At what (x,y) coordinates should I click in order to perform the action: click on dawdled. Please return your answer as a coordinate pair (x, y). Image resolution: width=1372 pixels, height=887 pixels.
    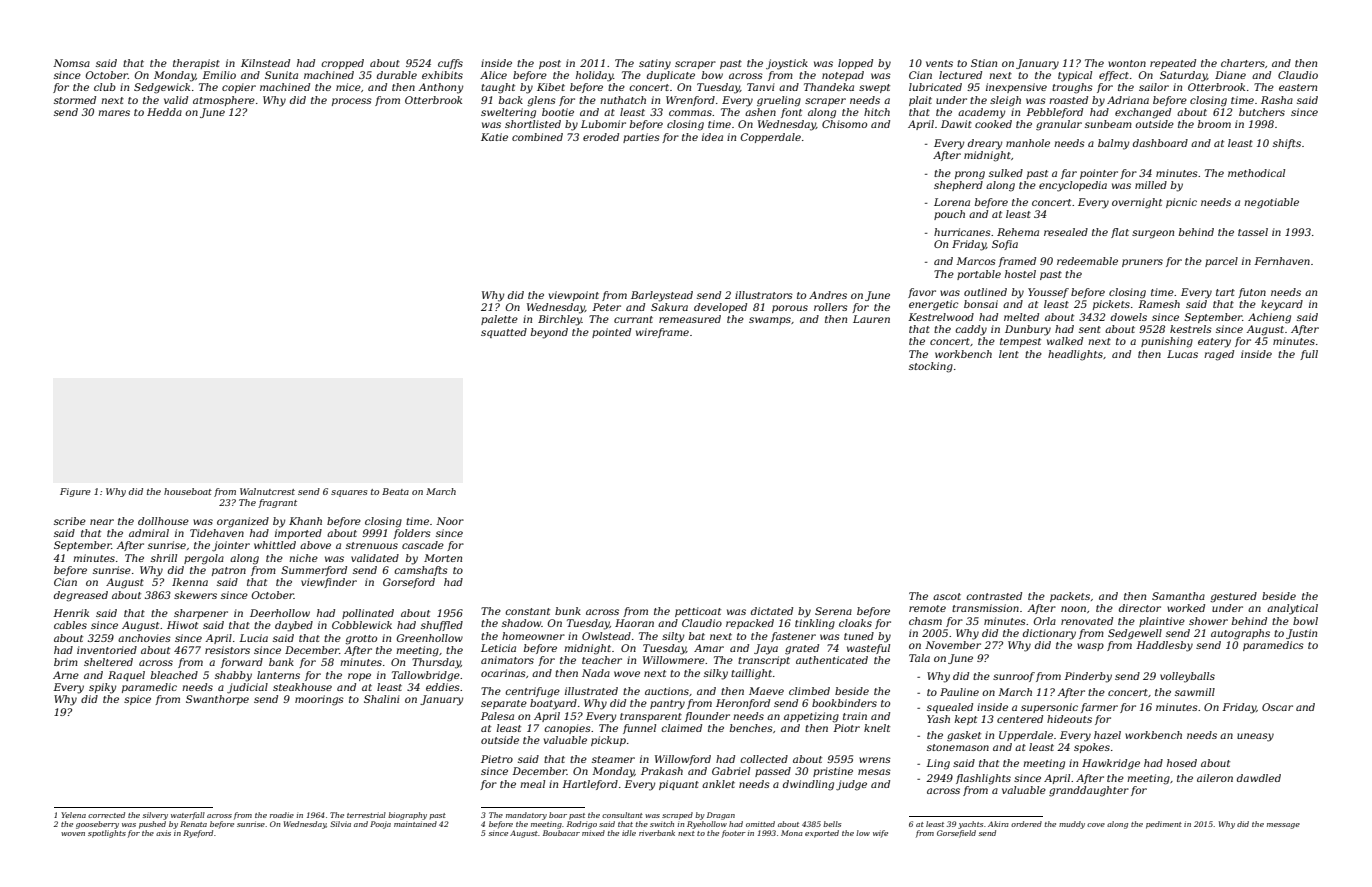
    Looking at the image, I should click on (1259, 778).
